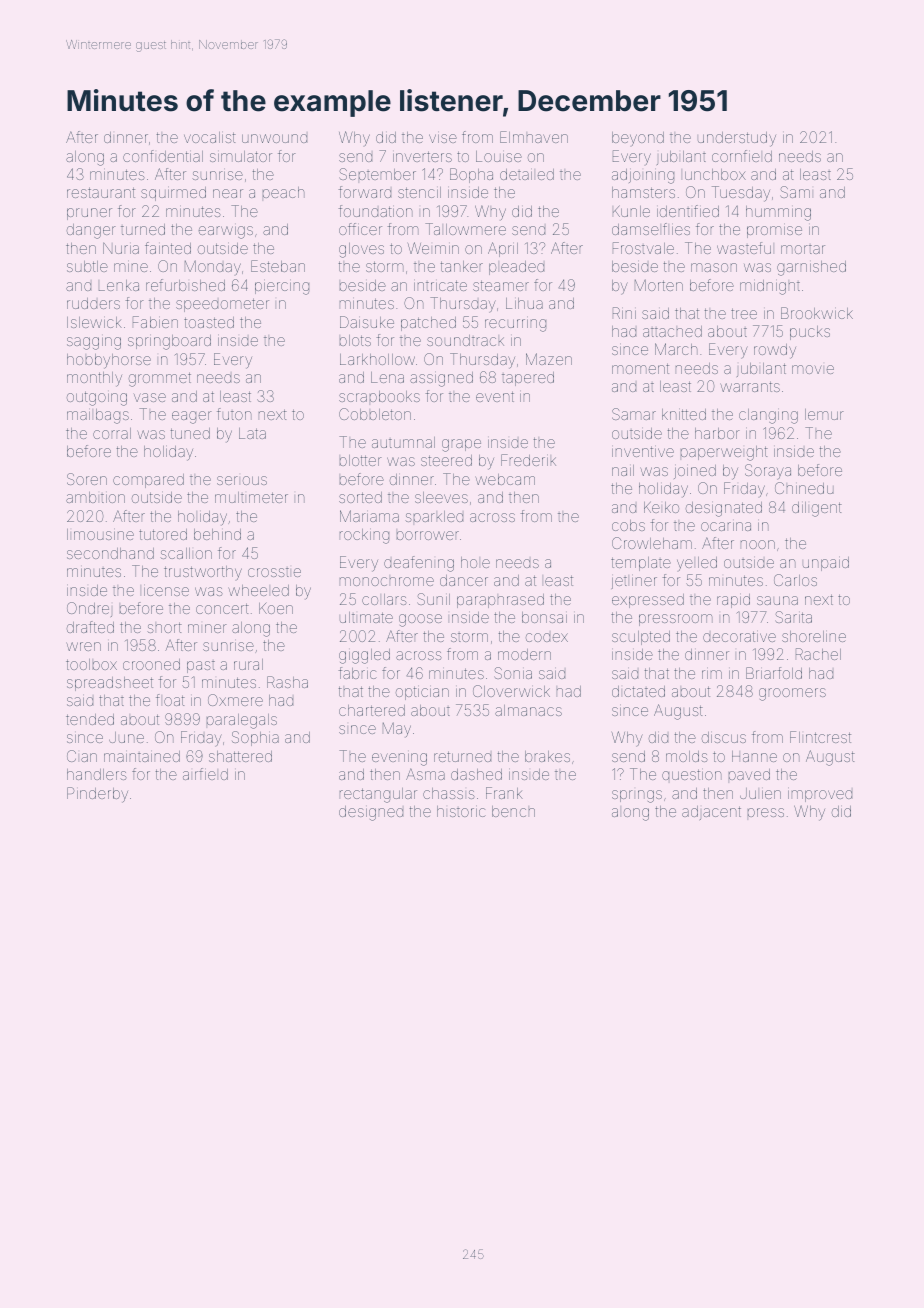 This image has width=924, height=1308. Describe the element at coordinates (95, 497) in the image. I see `ambition` at that location.
